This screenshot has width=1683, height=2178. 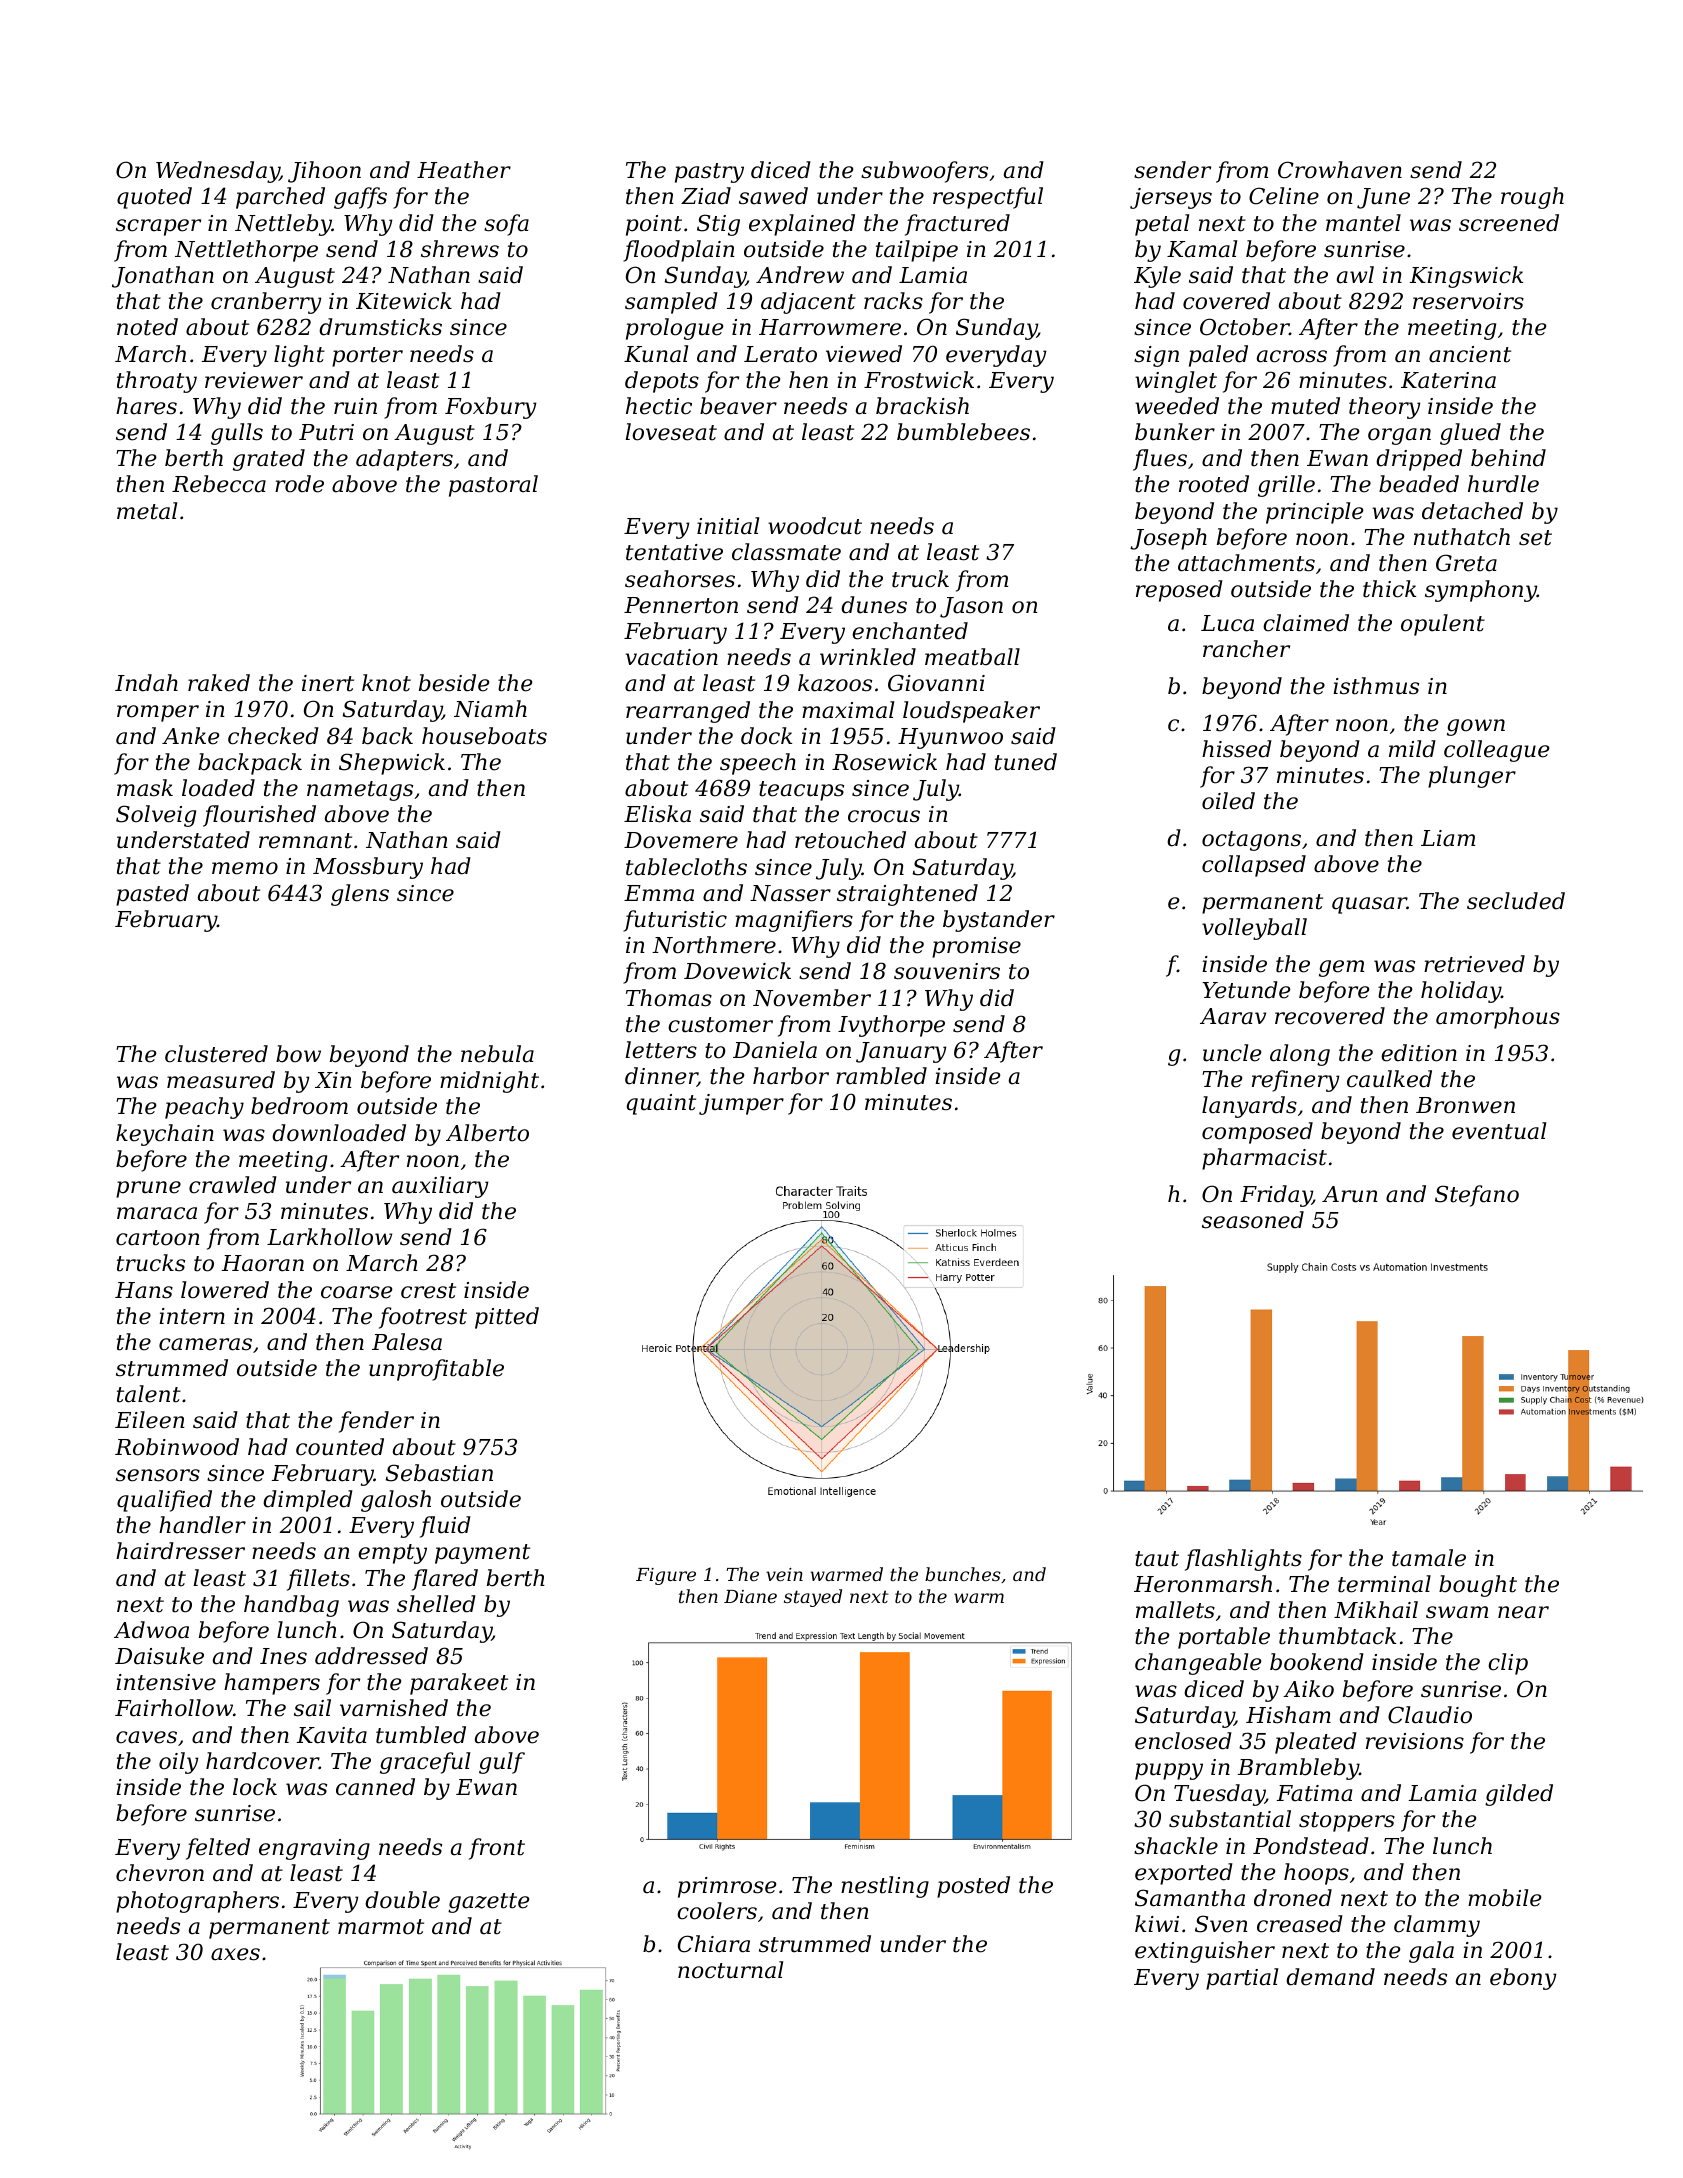 What do you see at coordinates (197, 1902) in the screenshot?
I see `photographers` at bounding box center [197, 1902].
